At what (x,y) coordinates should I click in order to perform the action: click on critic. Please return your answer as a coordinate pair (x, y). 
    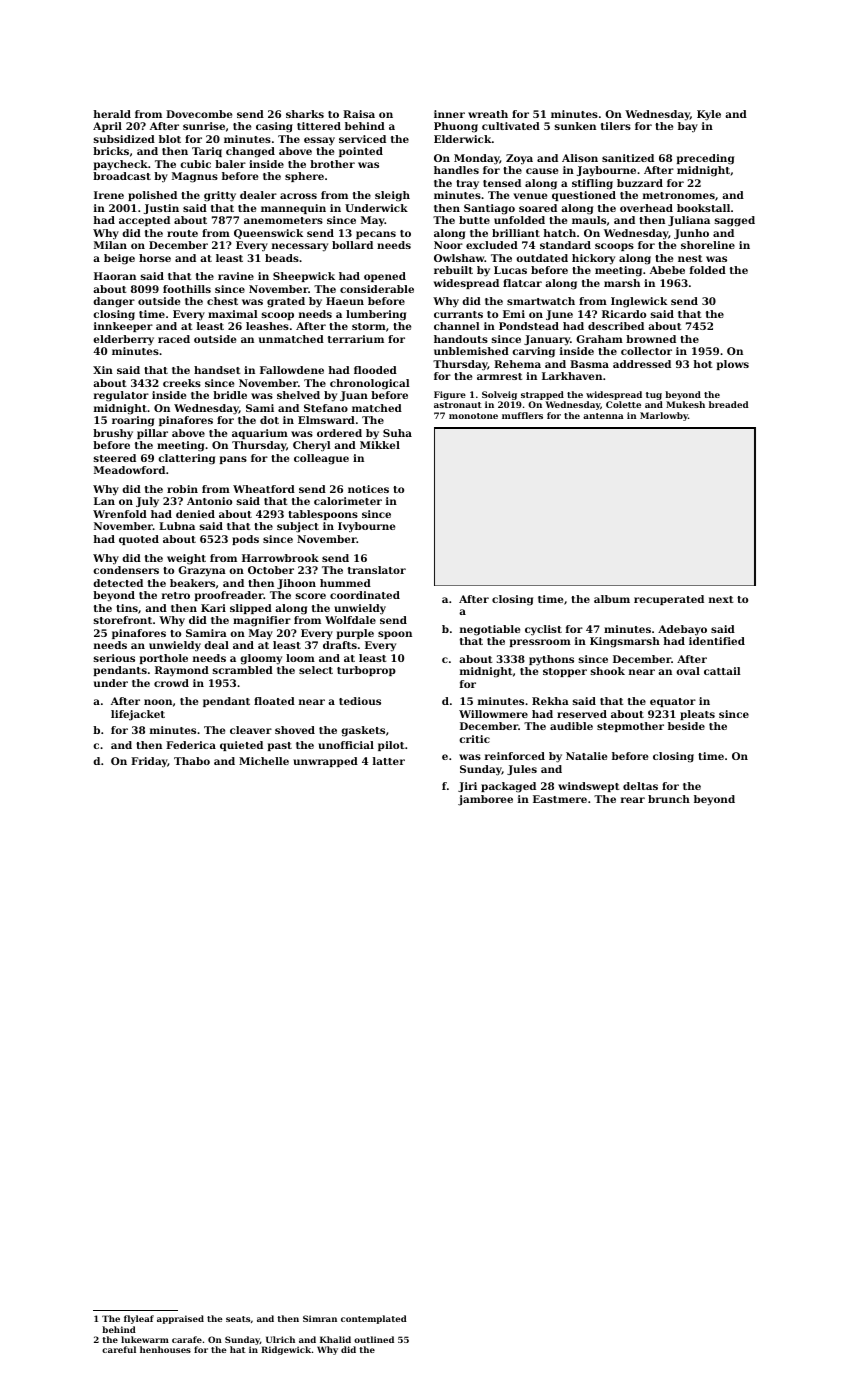
    Looking at the image, I should click on (474, 739).
